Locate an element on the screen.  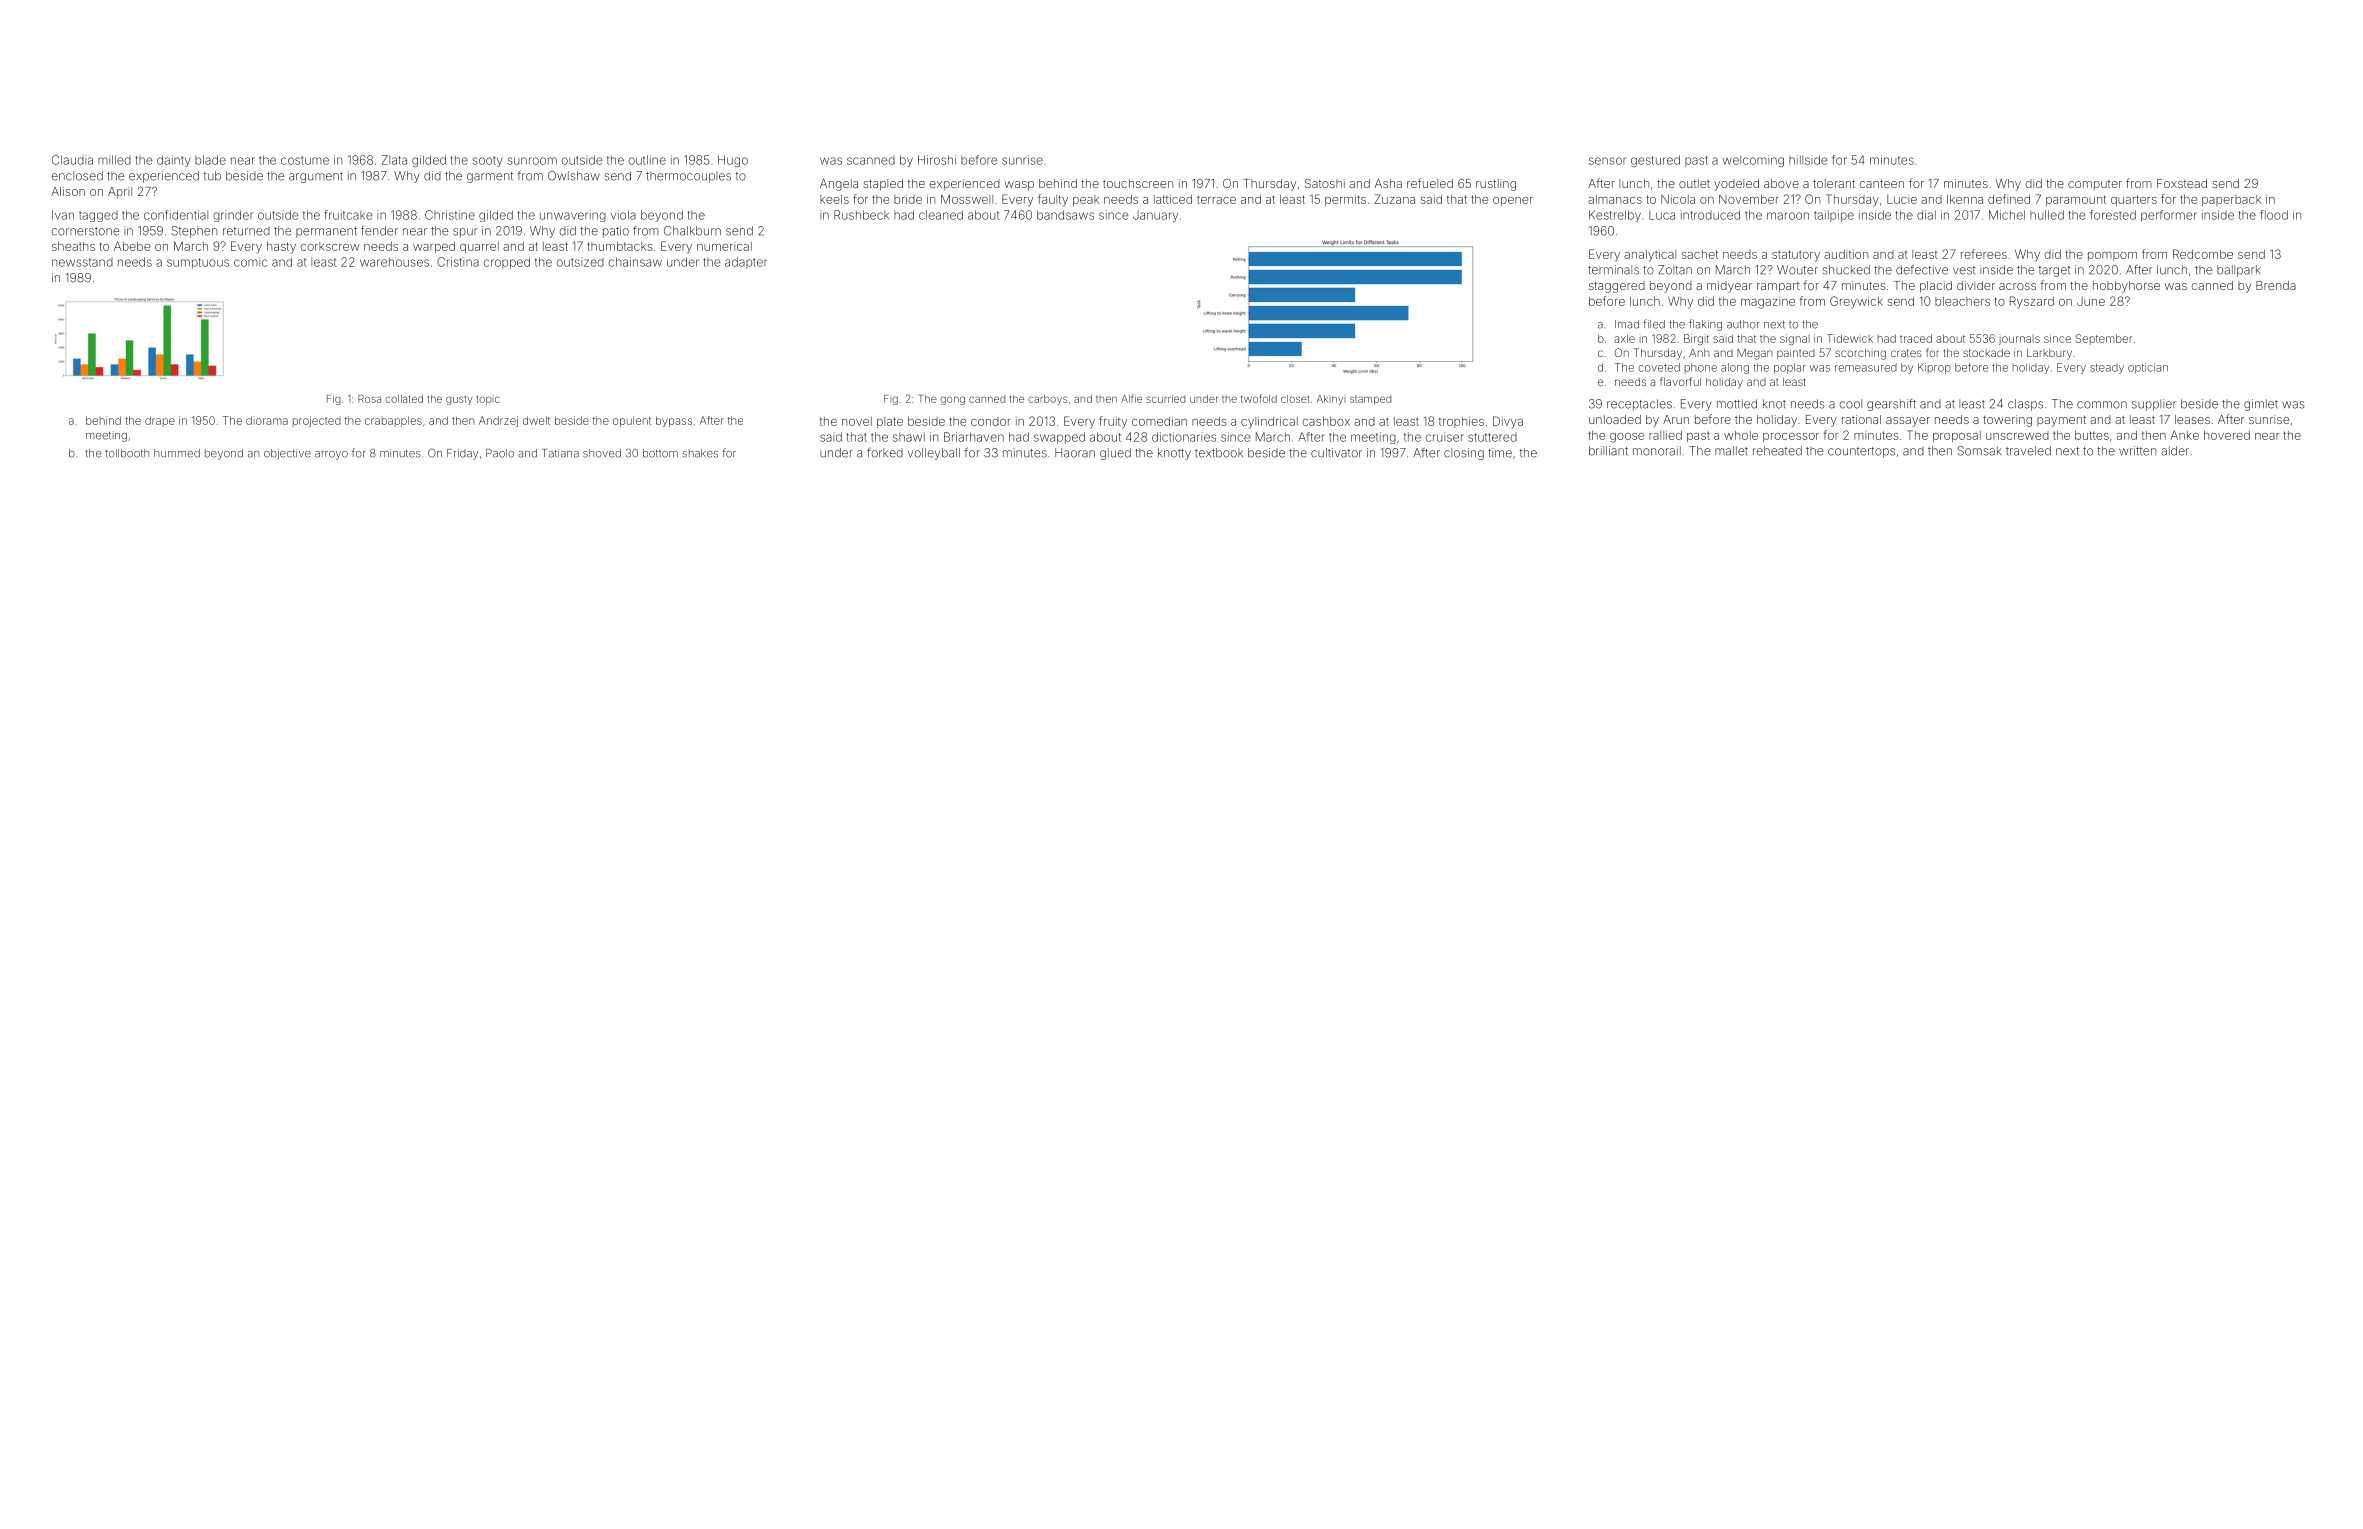
target is located at coordinates (2055, 271).
